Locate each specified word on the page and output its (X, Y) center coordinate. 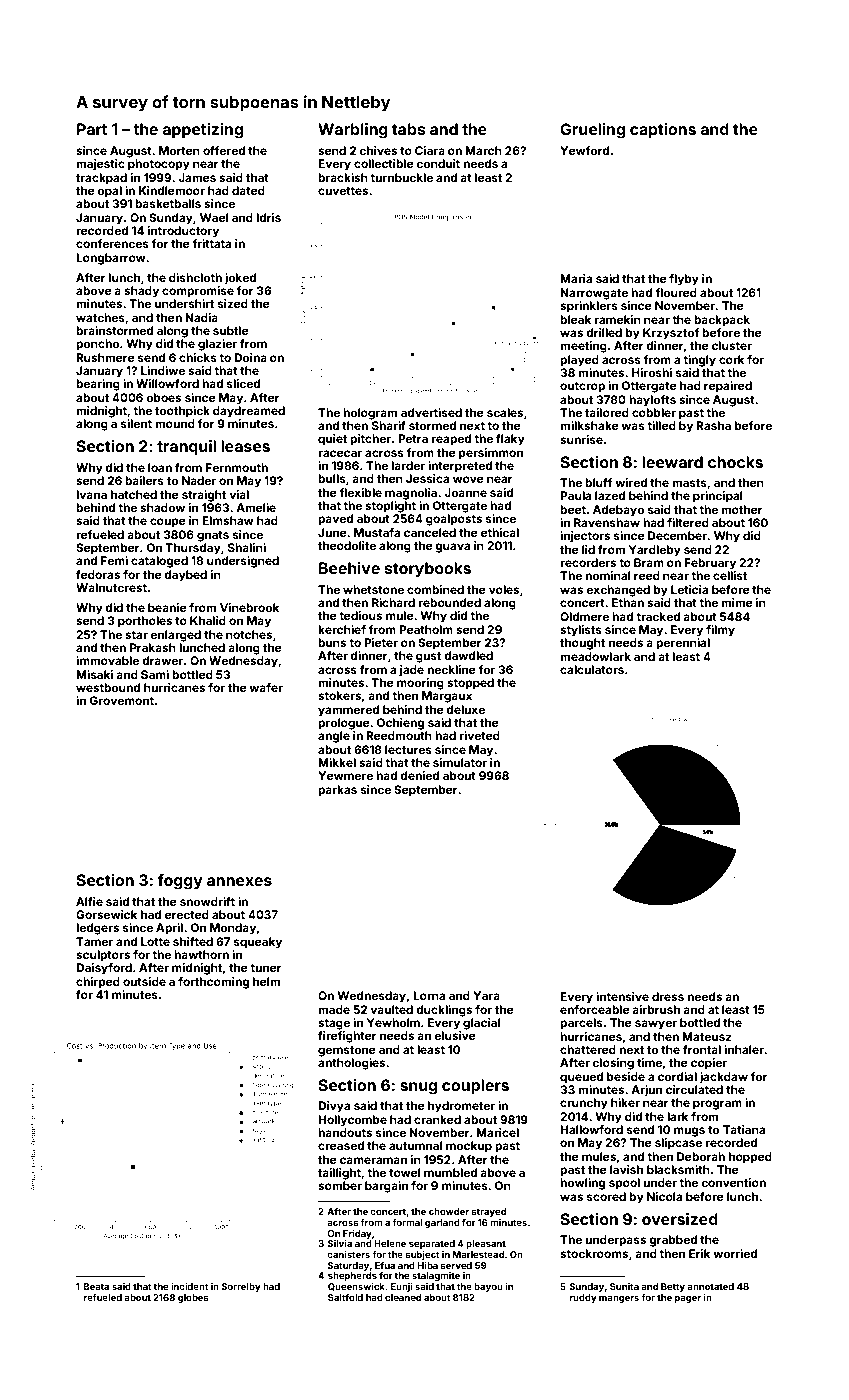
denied (419, 775)
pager (688, 1299)
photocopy (159, 165)
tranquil (186, 448)
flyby (684, 280)
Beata (96, 1286)
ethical (500, 532)
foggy (180, 882)
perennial (683, 644)
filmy (720, 631)
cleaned (403, 1297)
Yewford (584, 150)
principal (717, 497)
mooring (420, 684)
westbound (108, 687)
